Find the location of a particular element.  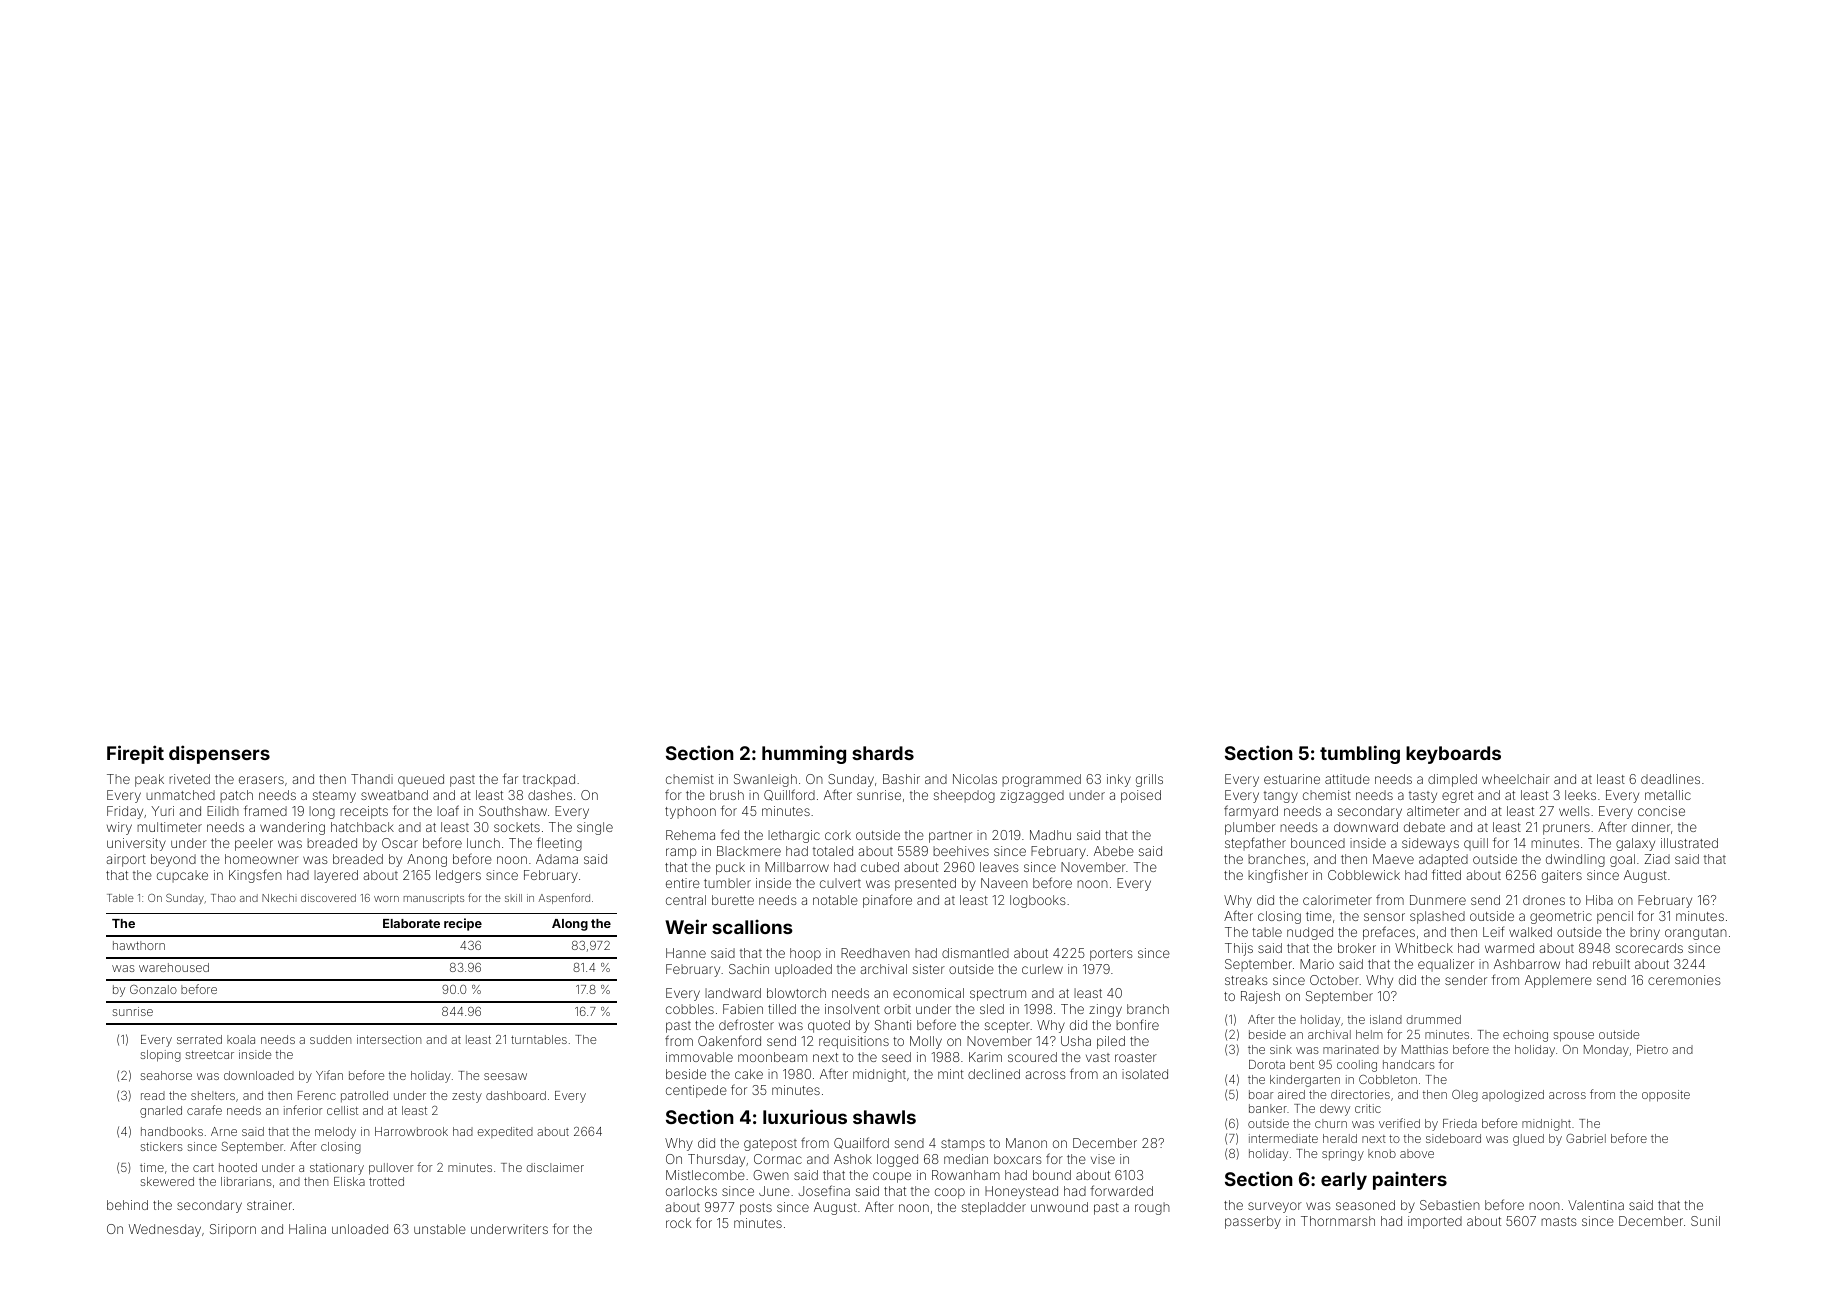

tumbling is located at coordinates (1360, 754).
